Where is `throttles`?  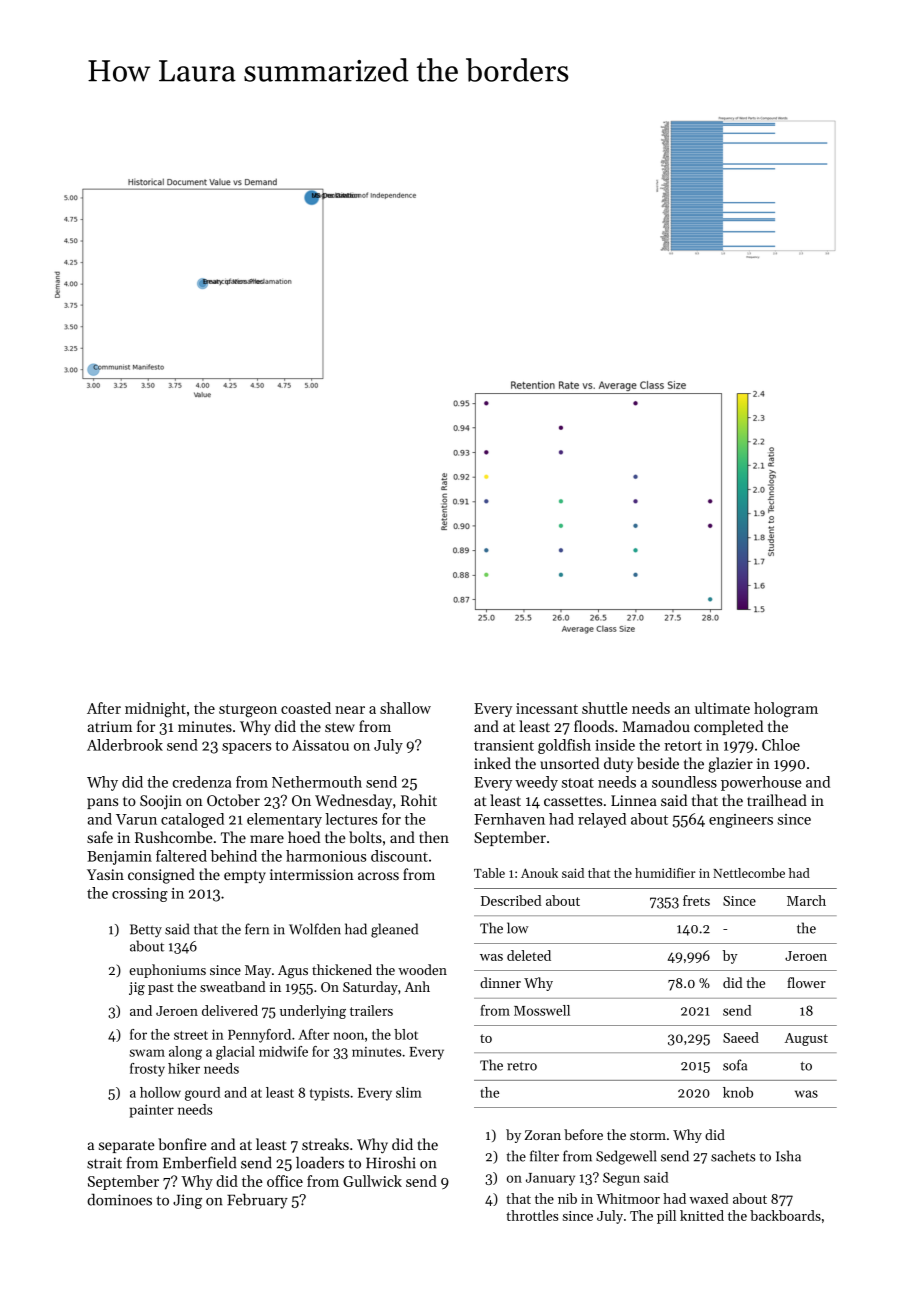
throttles is located at coordinates (532, 1215).
